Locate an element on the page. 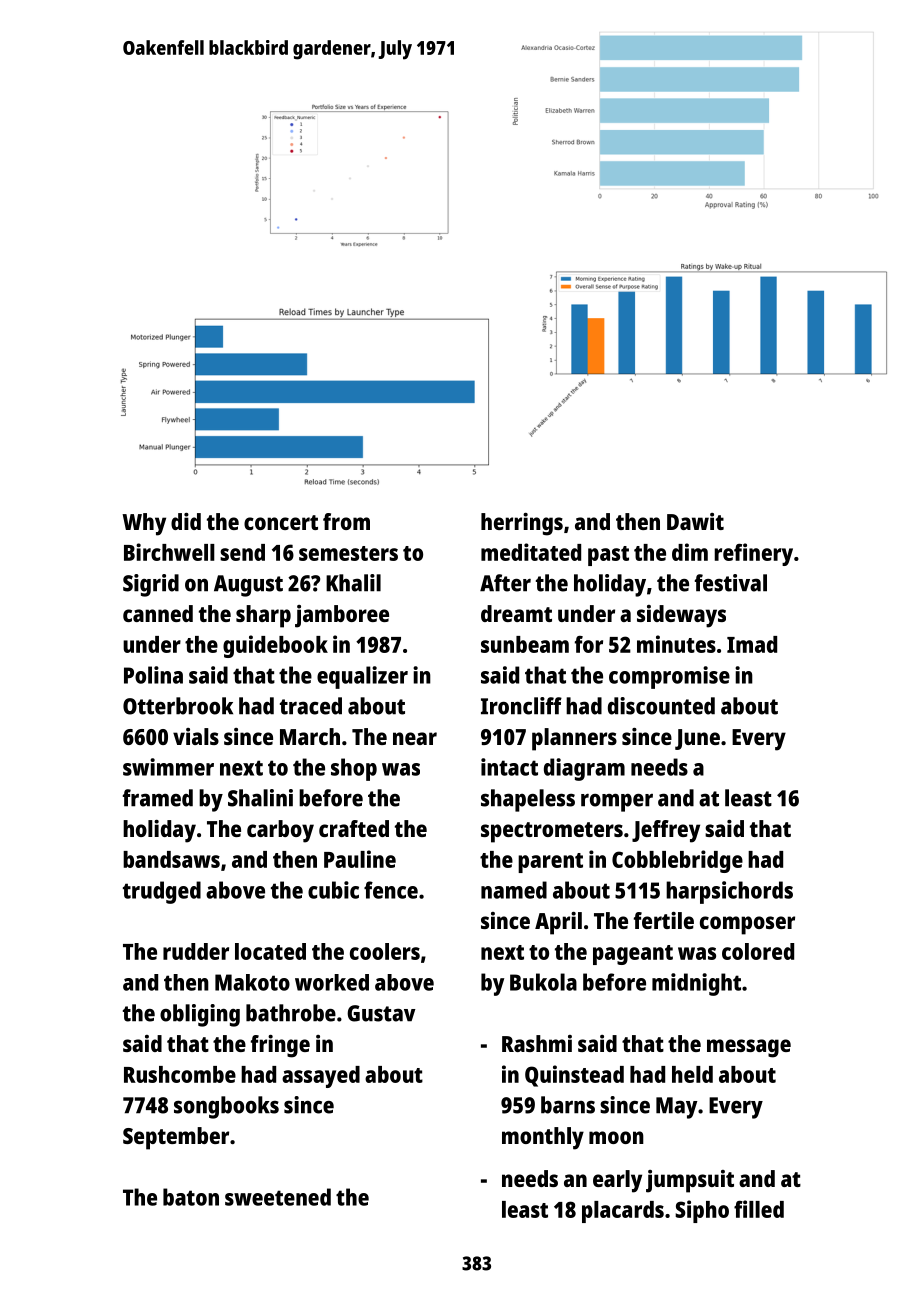 This page has height=1314, width=924. message is located at coordinates (749, 1048).
